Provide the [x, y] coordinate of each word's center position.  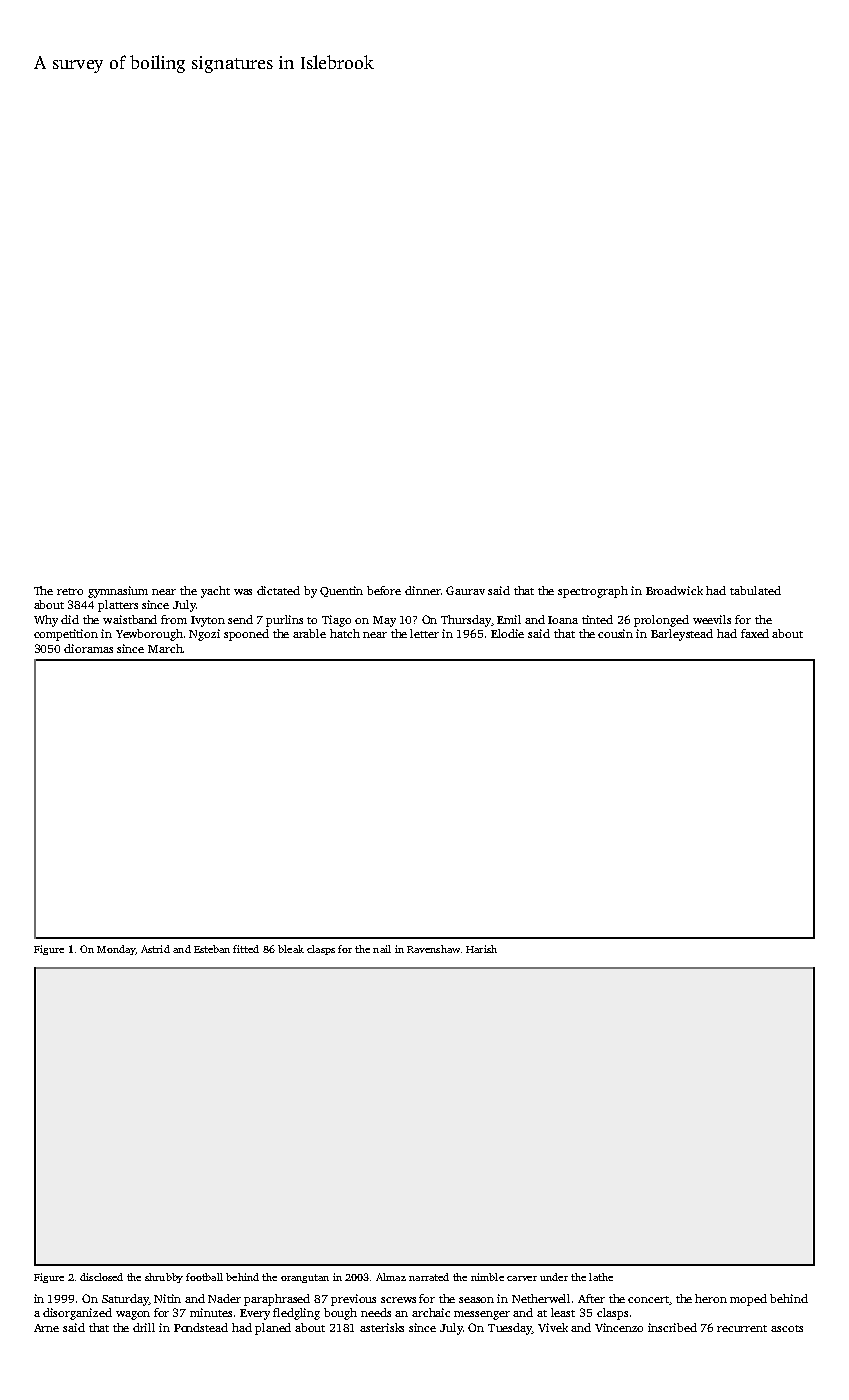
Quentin [341, 591]
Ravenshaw [433, 949]
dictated [278, 590]
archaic [431, 1312]
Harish [481, 949]
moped [748, 1300]
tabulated [755, 590]
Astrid [155, 949]
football [204, 1277]
